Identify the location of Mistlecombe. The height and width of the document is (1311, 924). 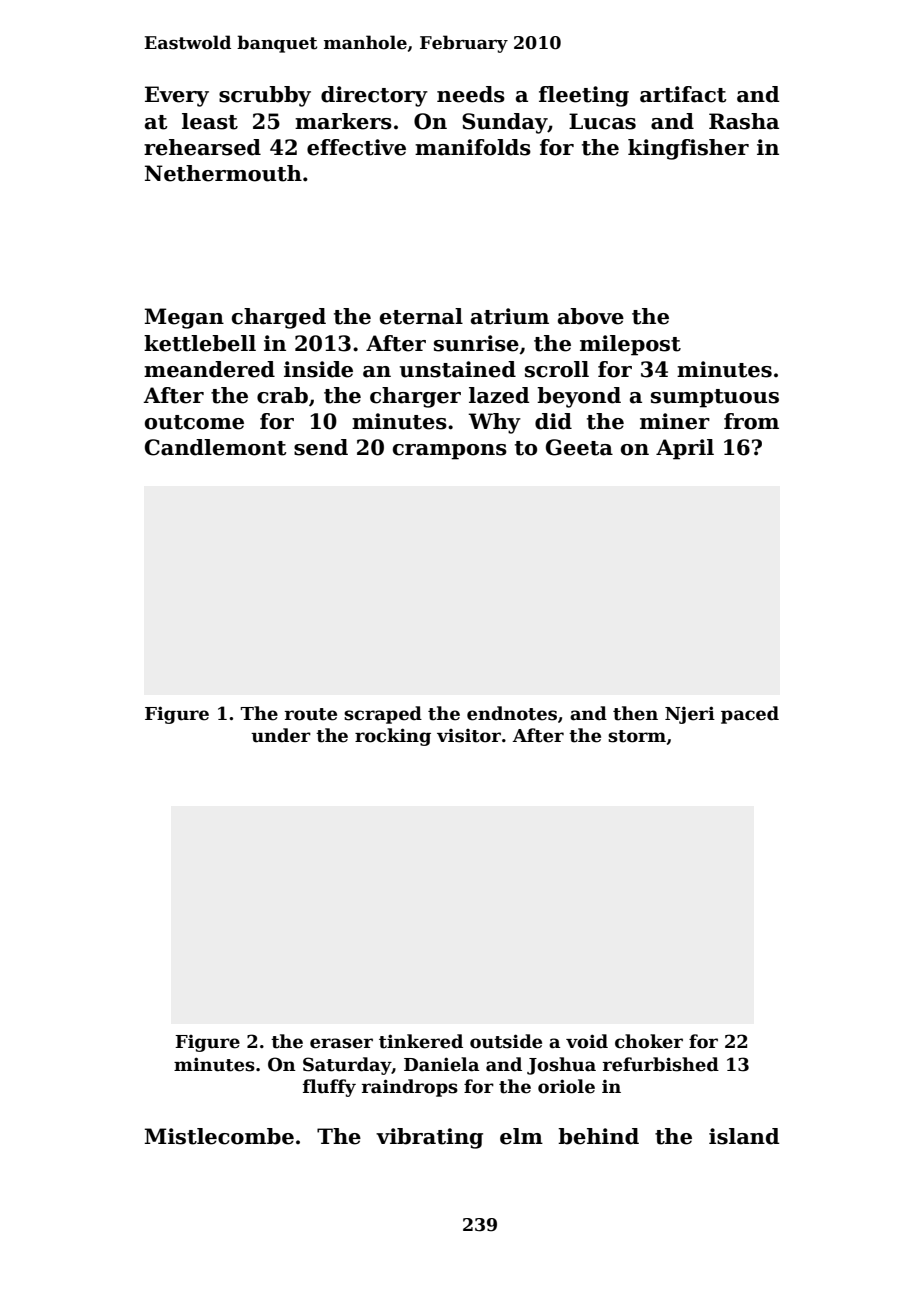
(219, 1136).
